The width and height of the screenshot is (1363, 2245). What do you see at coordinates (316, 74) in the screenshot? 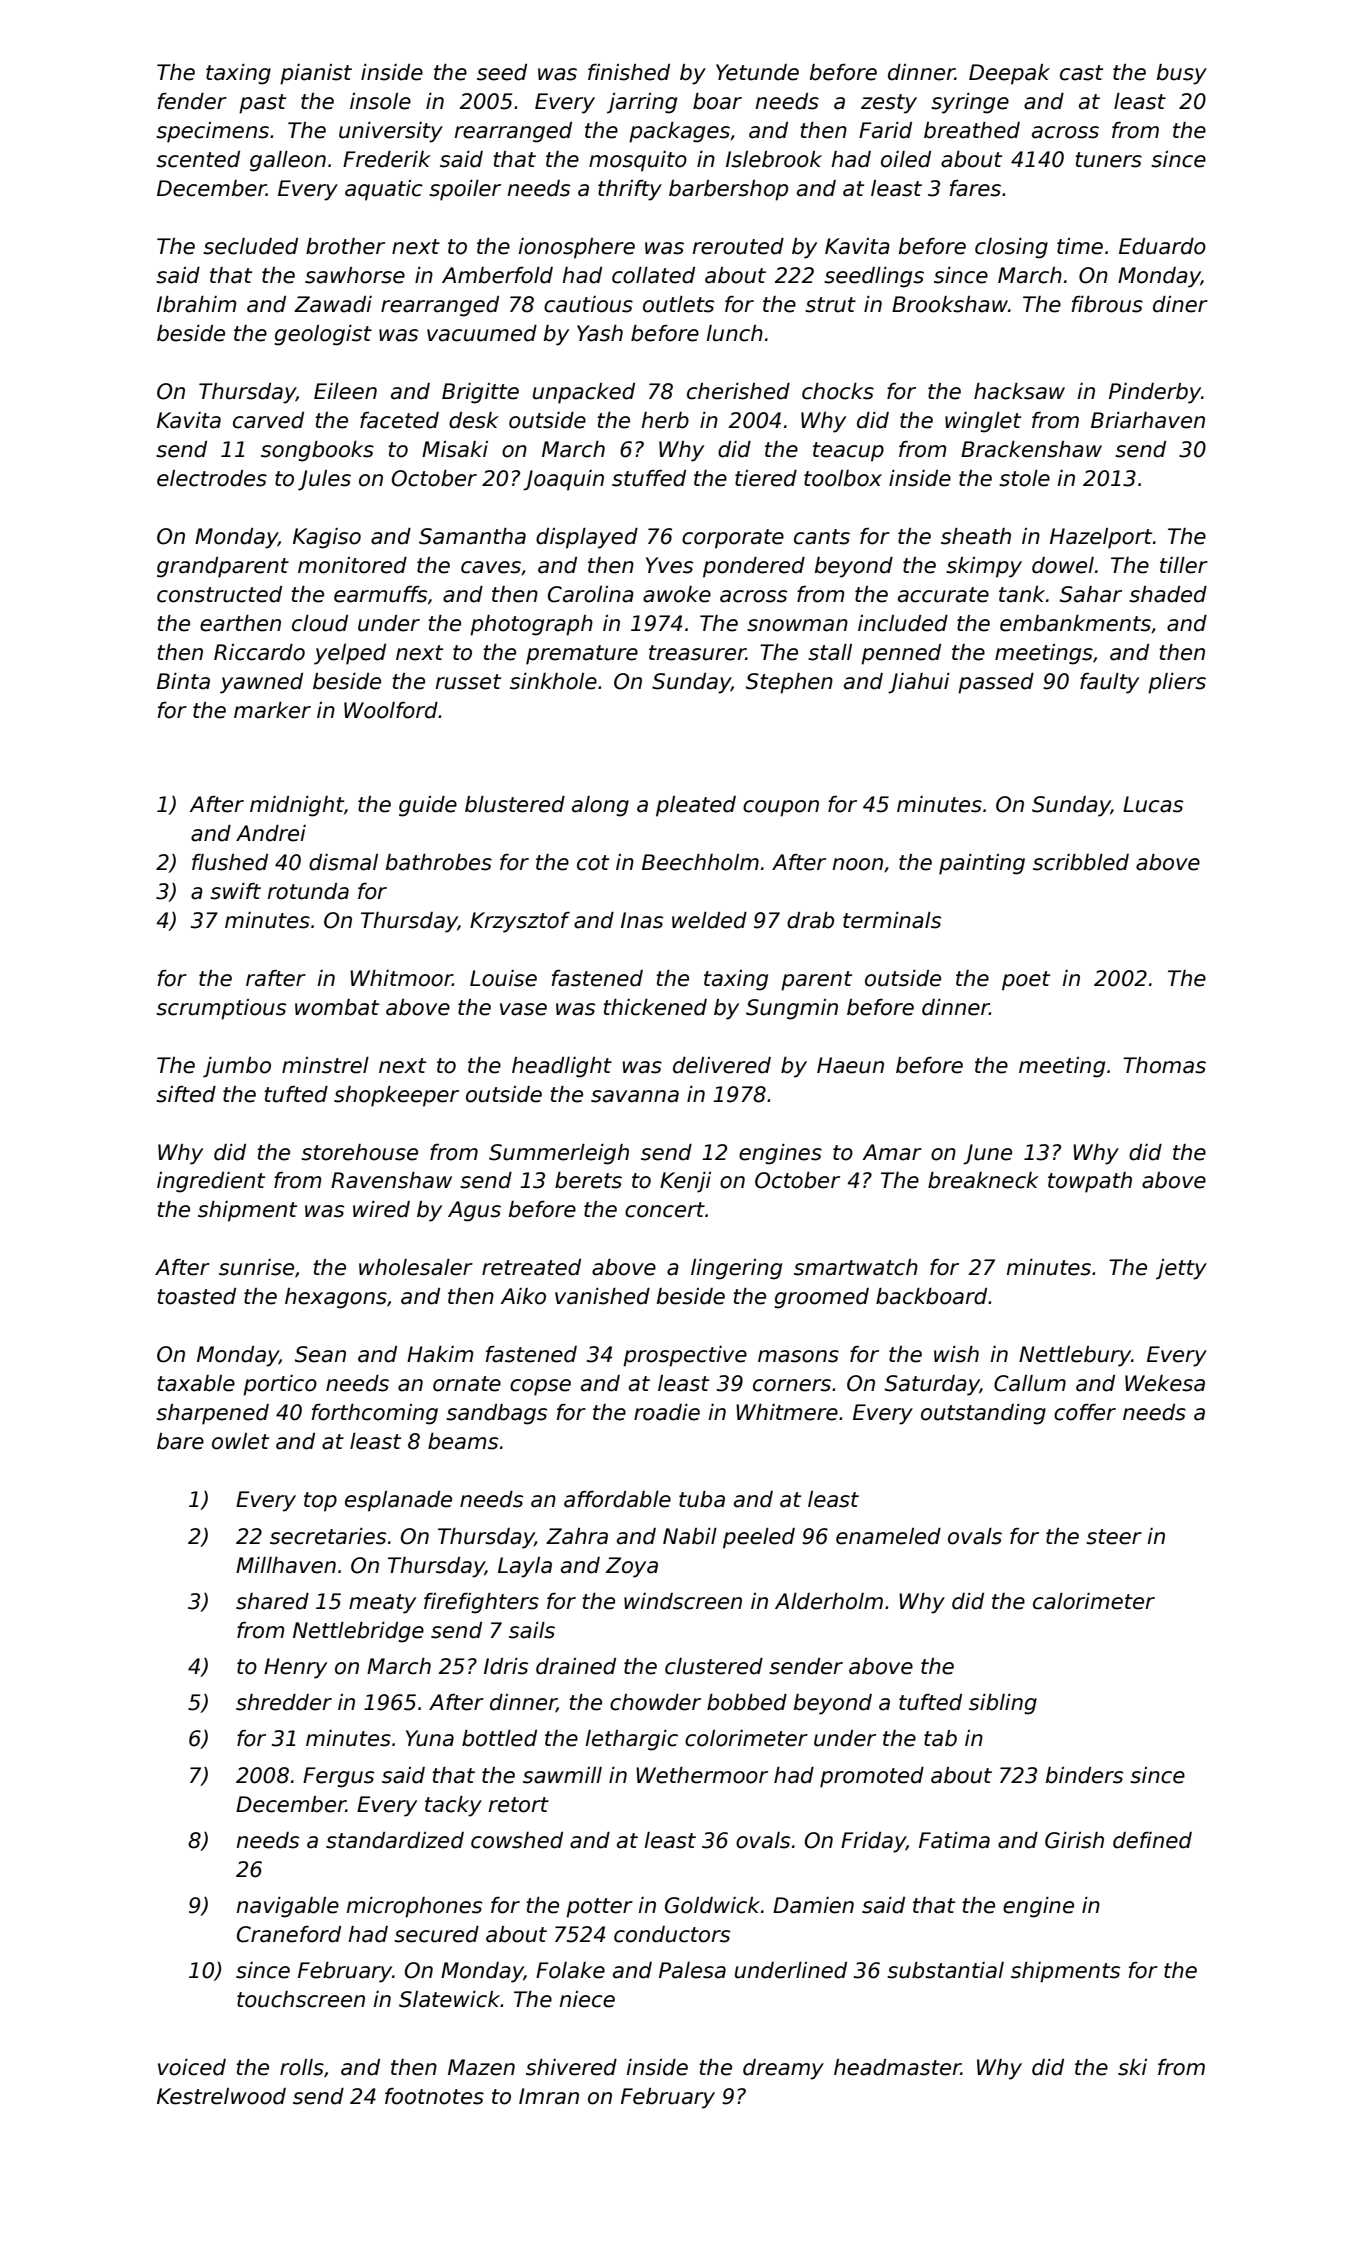
I see `pianist` at bounding box center [316, 74].
